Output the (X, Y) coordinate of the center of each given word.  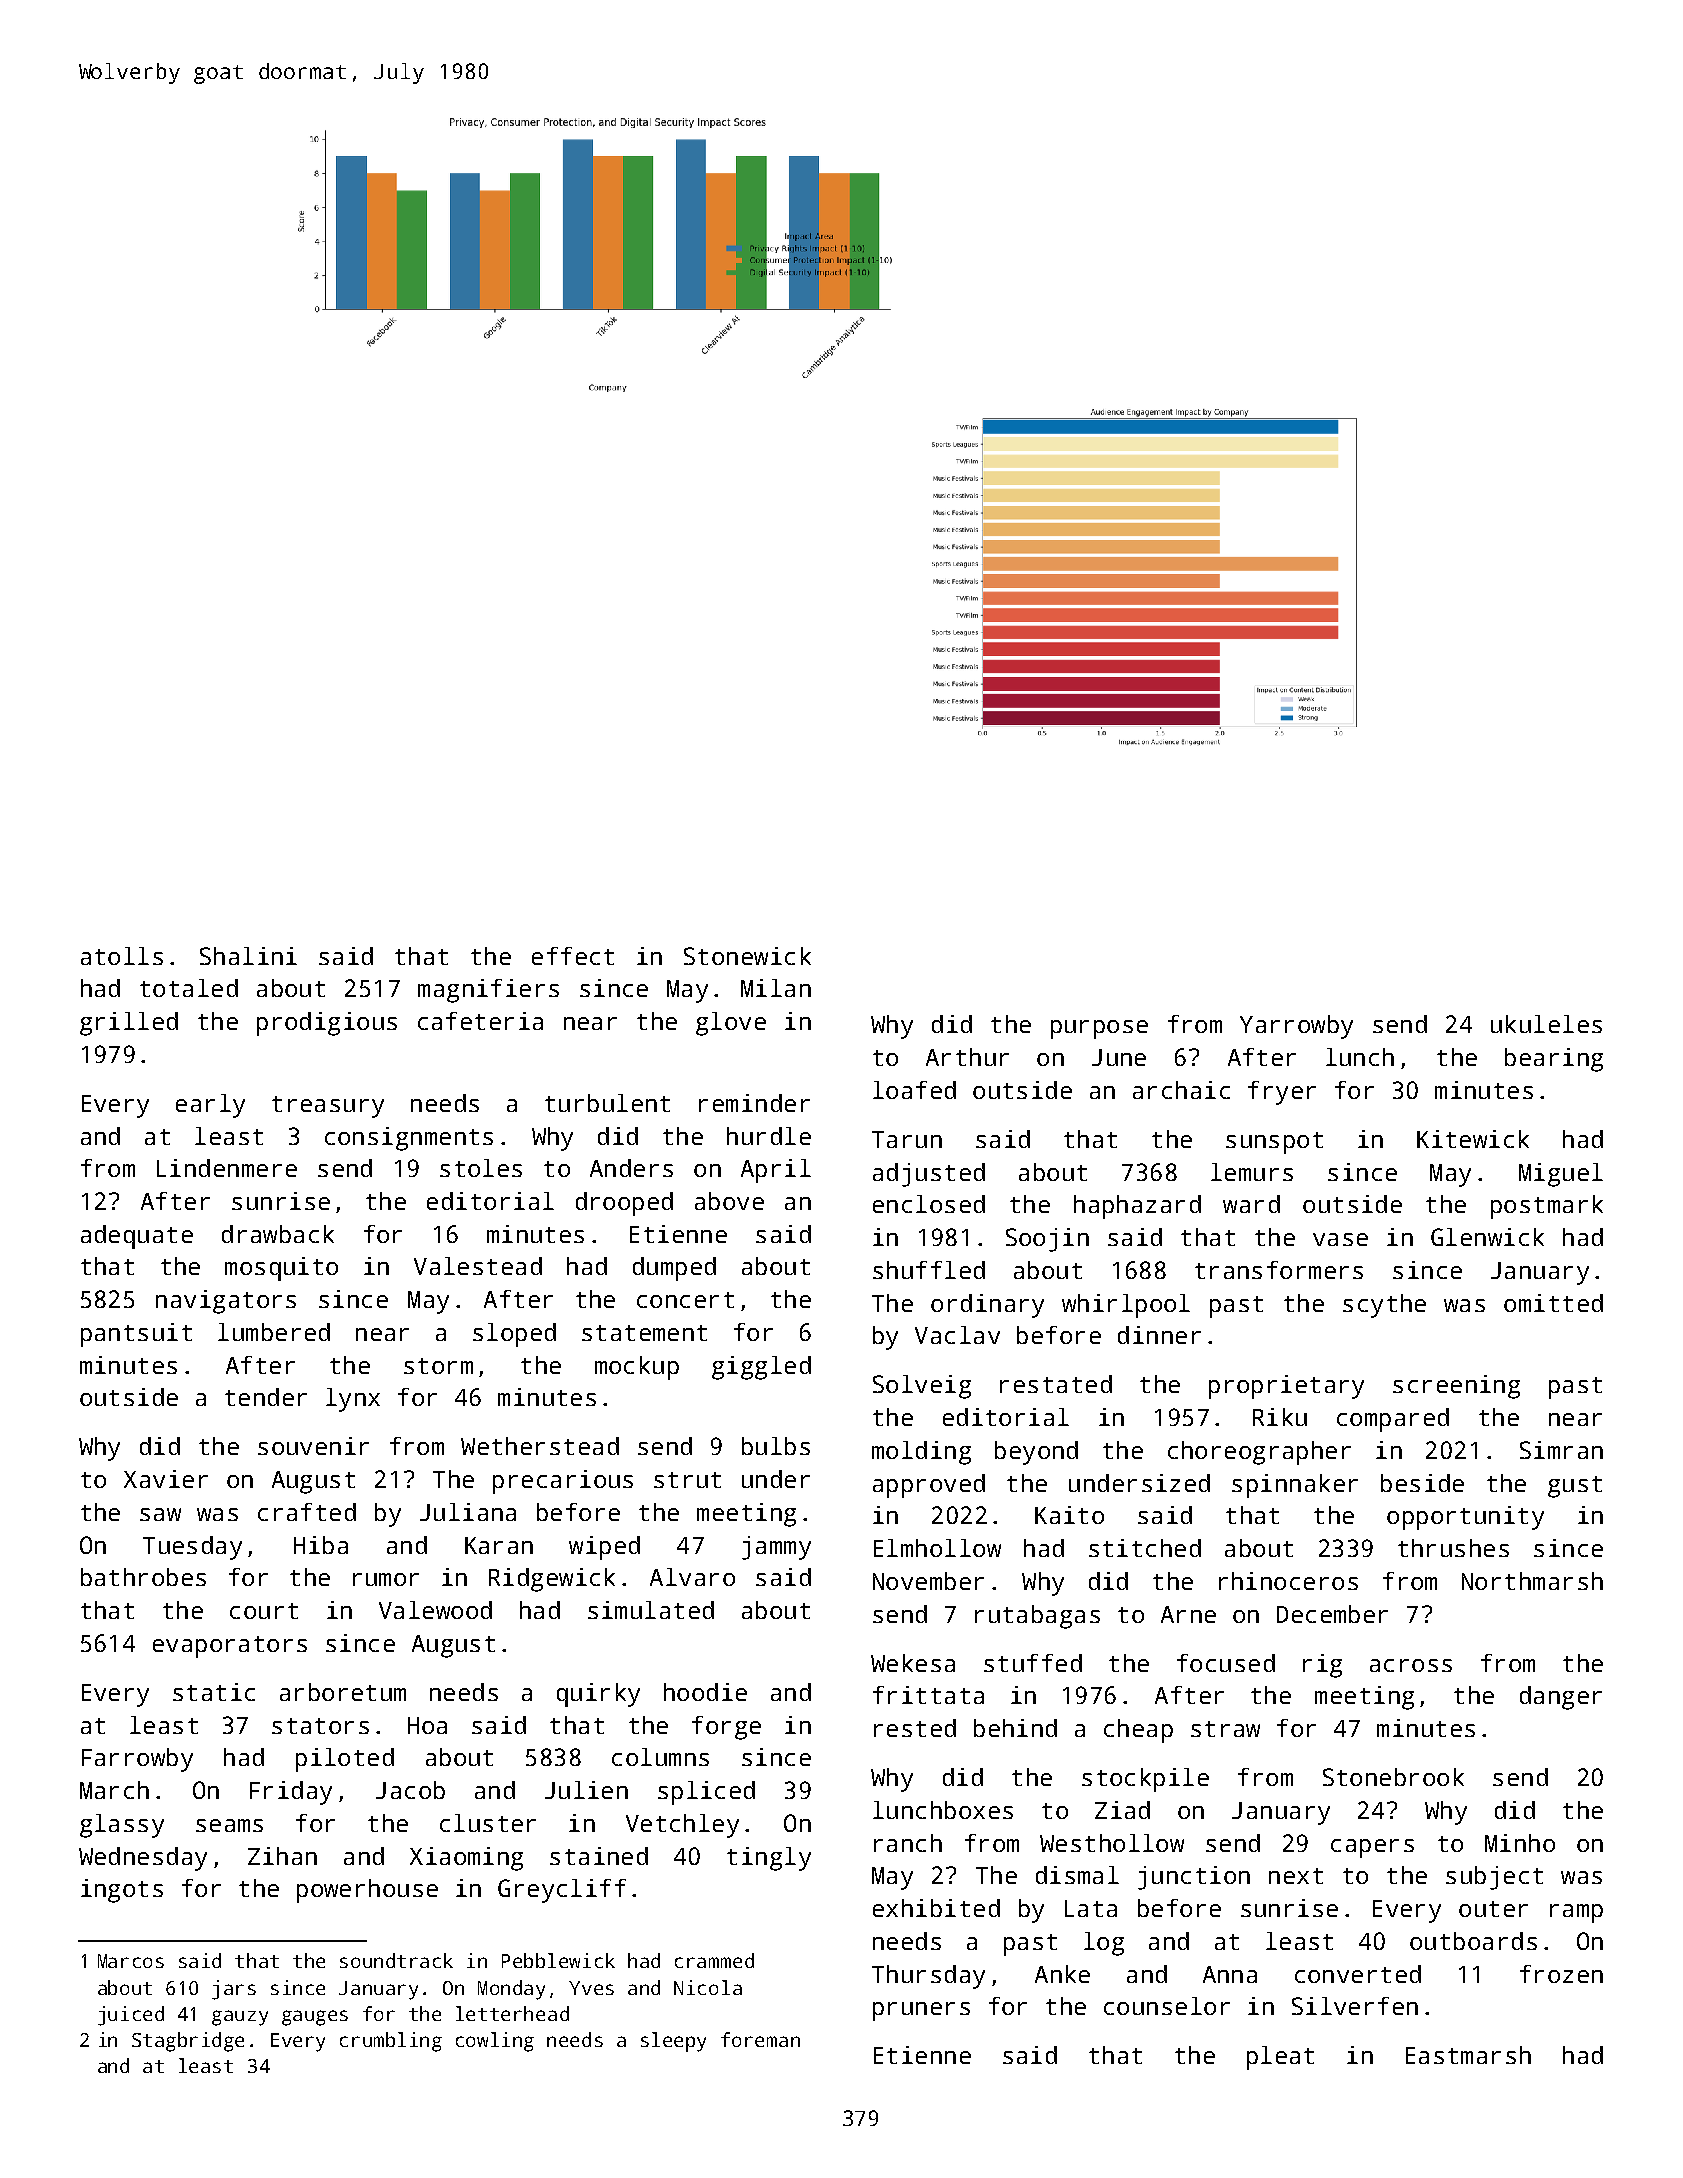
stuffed (1033, 1663)
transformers (1279, 1270)
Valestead (478, 1266)
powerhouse (367, 1891)
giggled (761, 1368)
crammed (714, 1960)
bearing (1554, 1060)
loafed (914, 1090)
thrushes (1453, 1548)
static (214, 1692)
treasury (328, 1107)
